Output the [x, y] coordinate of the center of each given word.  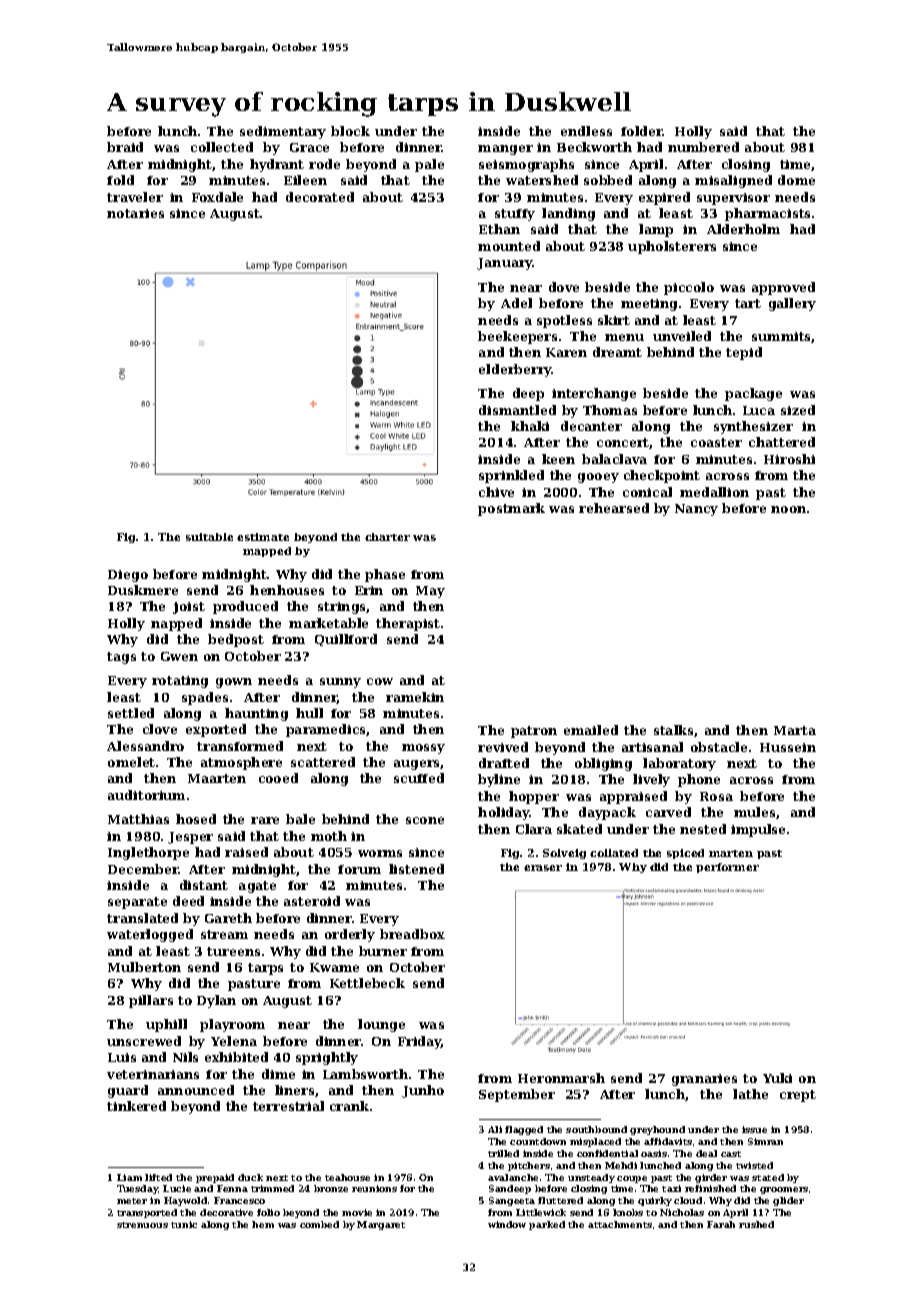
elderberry [515, 370]
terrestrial [288, 1106]
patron [534, 732]
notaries [135, 213]
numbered [703, 147]
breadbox [412, 934]
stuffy [515, 215]
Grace [309, 147]
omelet [131, 762]
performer [727, 868]
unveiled [682, 336]
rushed [756, 1224]
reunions [374, 1188]
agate [257, 887]
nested [703, 829]
